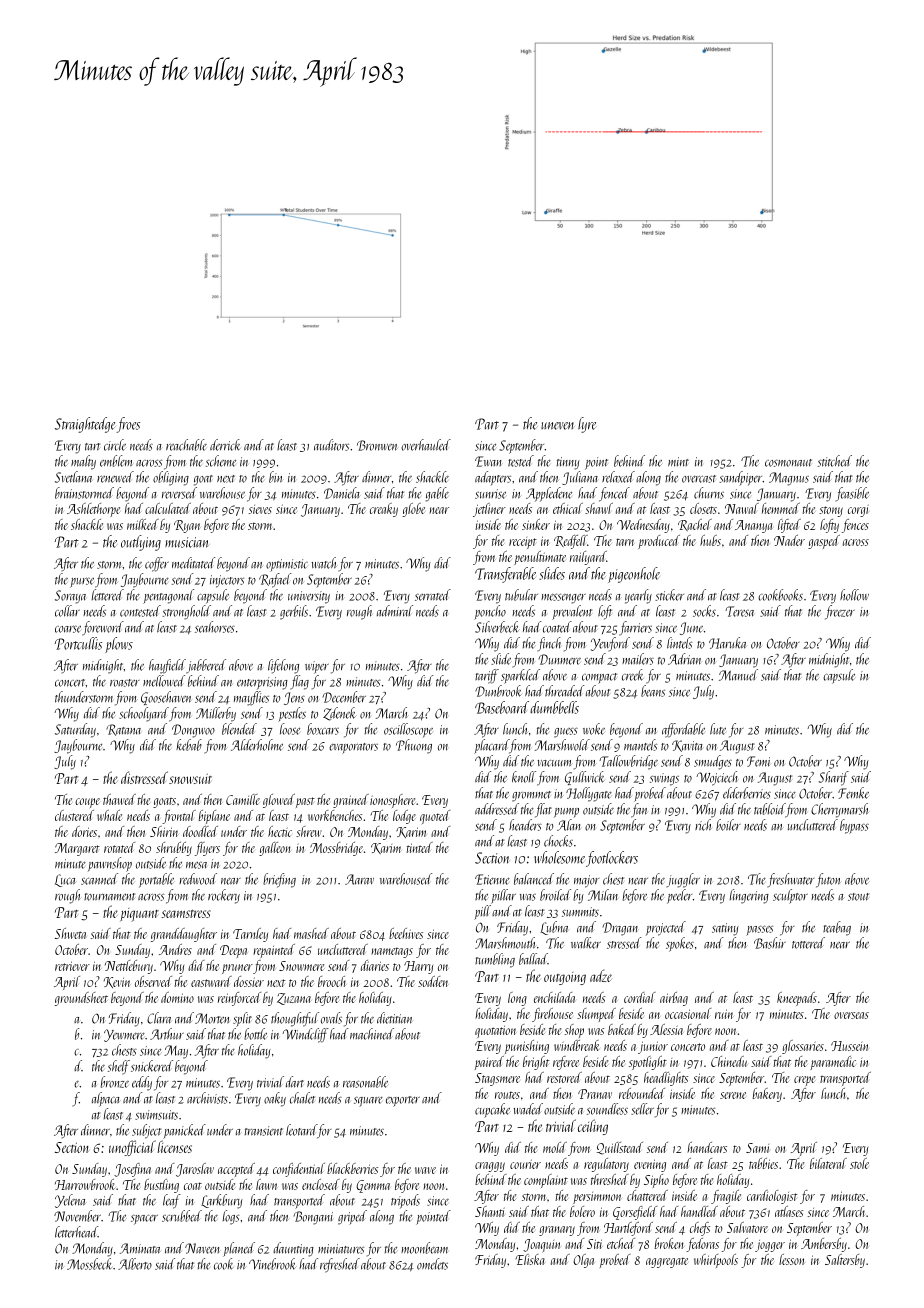 The image size is (924, 1308). Describe the element at coordinates (403, 1101) in the page. I see `exporter` at that location.
